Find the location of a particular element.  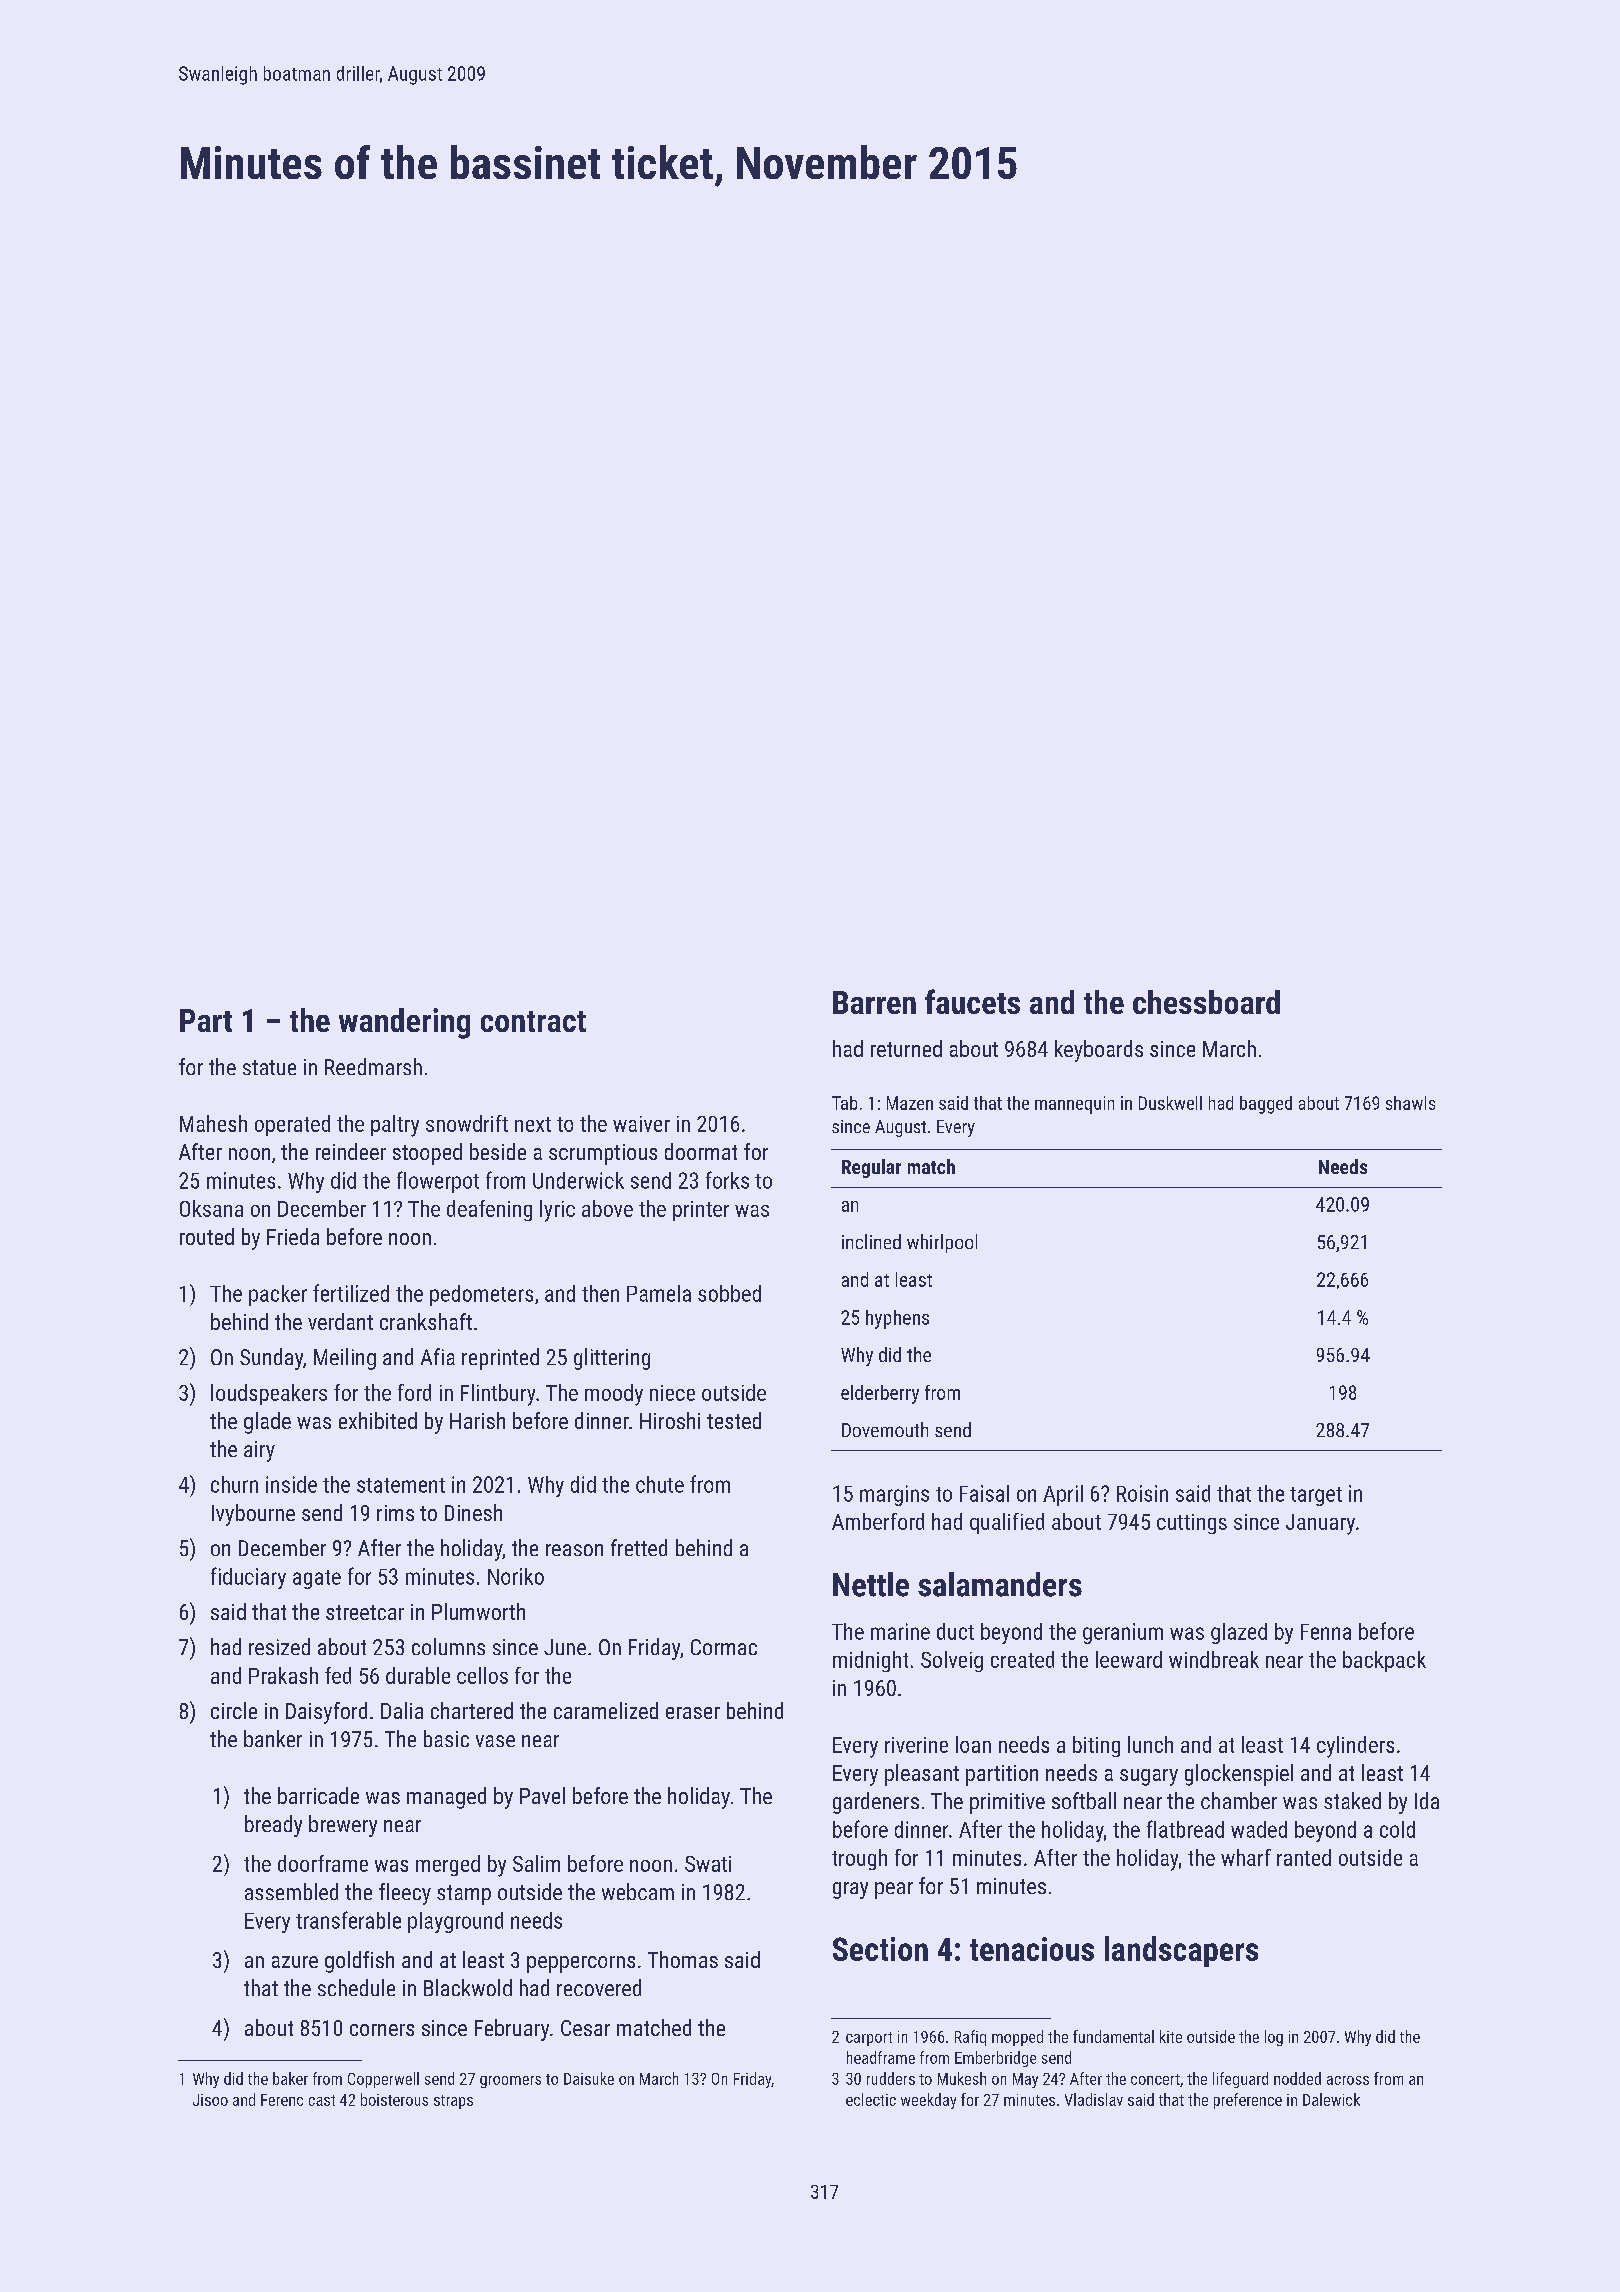

Nettle is located at coordinates (871, 1584).
